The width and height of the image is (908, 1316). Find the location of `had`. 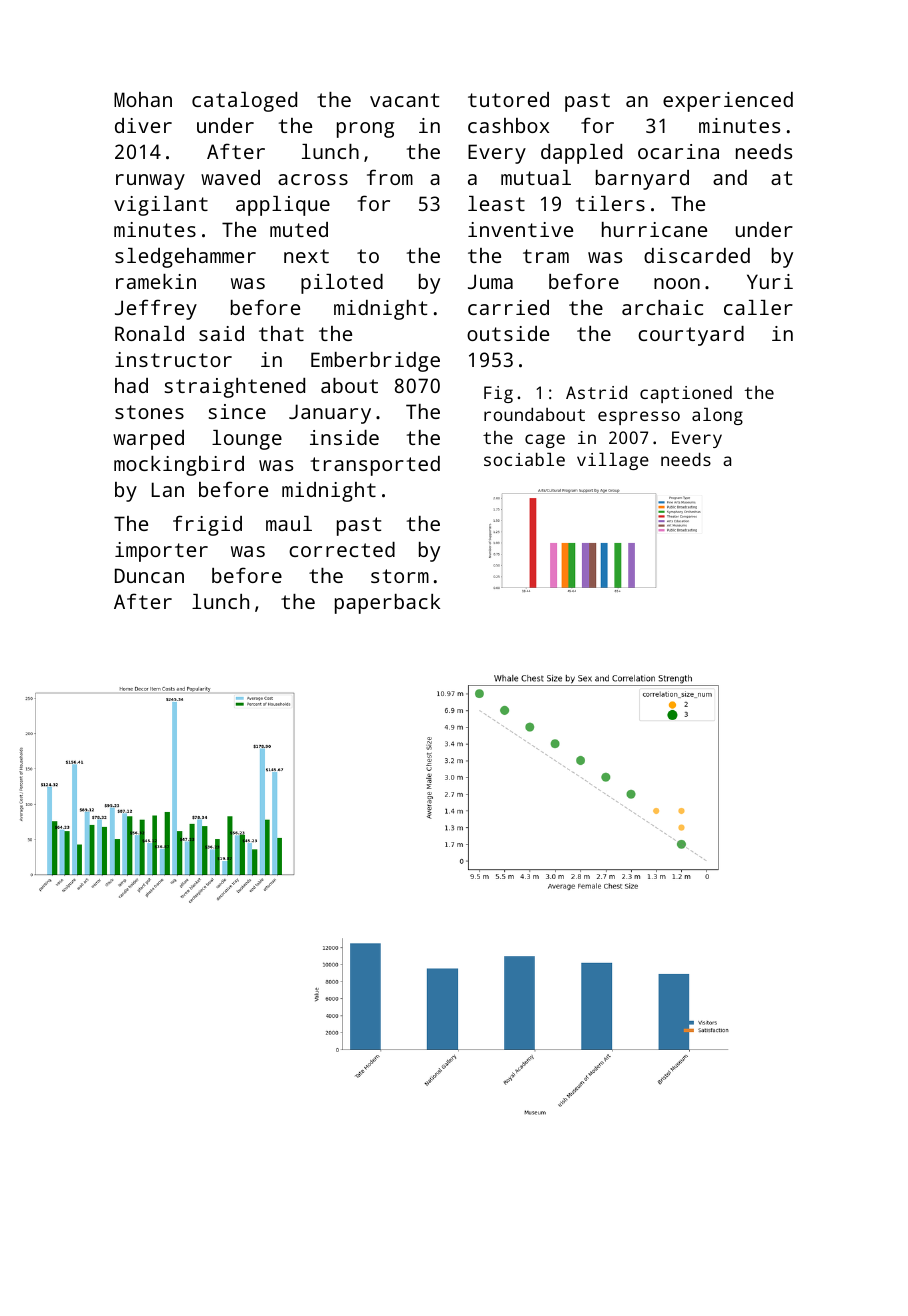

had is located at coordinates (131, 385).
